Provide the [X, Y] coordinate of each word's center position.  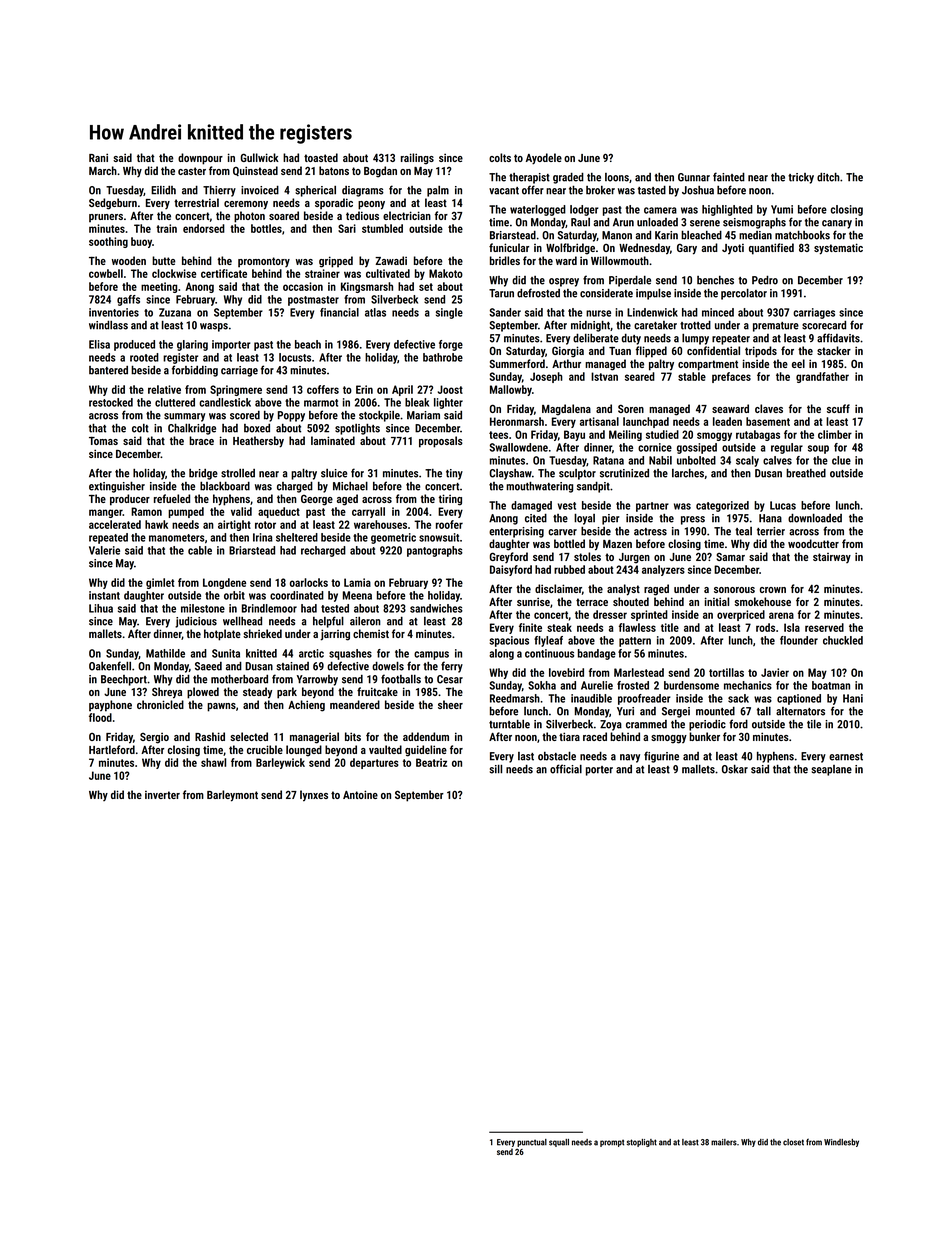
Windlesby [841, 1143]
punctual [532, 1143]
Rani [98, 157]
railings [417, 159]
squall [559, 1143]
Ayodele [544, 159]
